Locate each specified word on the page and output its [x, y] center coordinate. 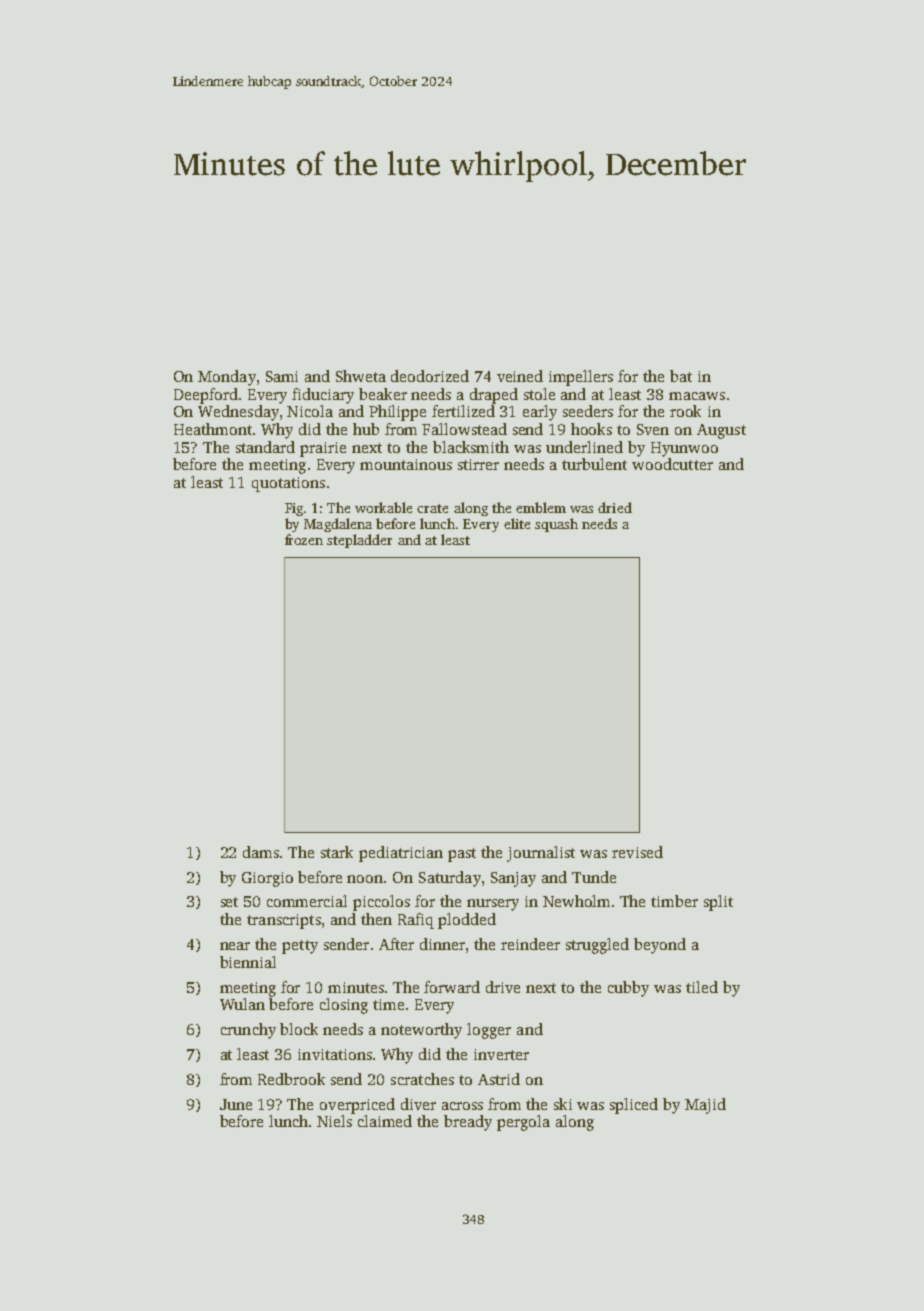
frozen [304, 539]
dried [615, 507]
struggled [597, 946]
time [388, 1004]
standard [265, 447]
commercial [307, 901]
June [236, 1104]
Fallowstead [464, 429]
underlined [584, 447]
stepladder [359, 541]
